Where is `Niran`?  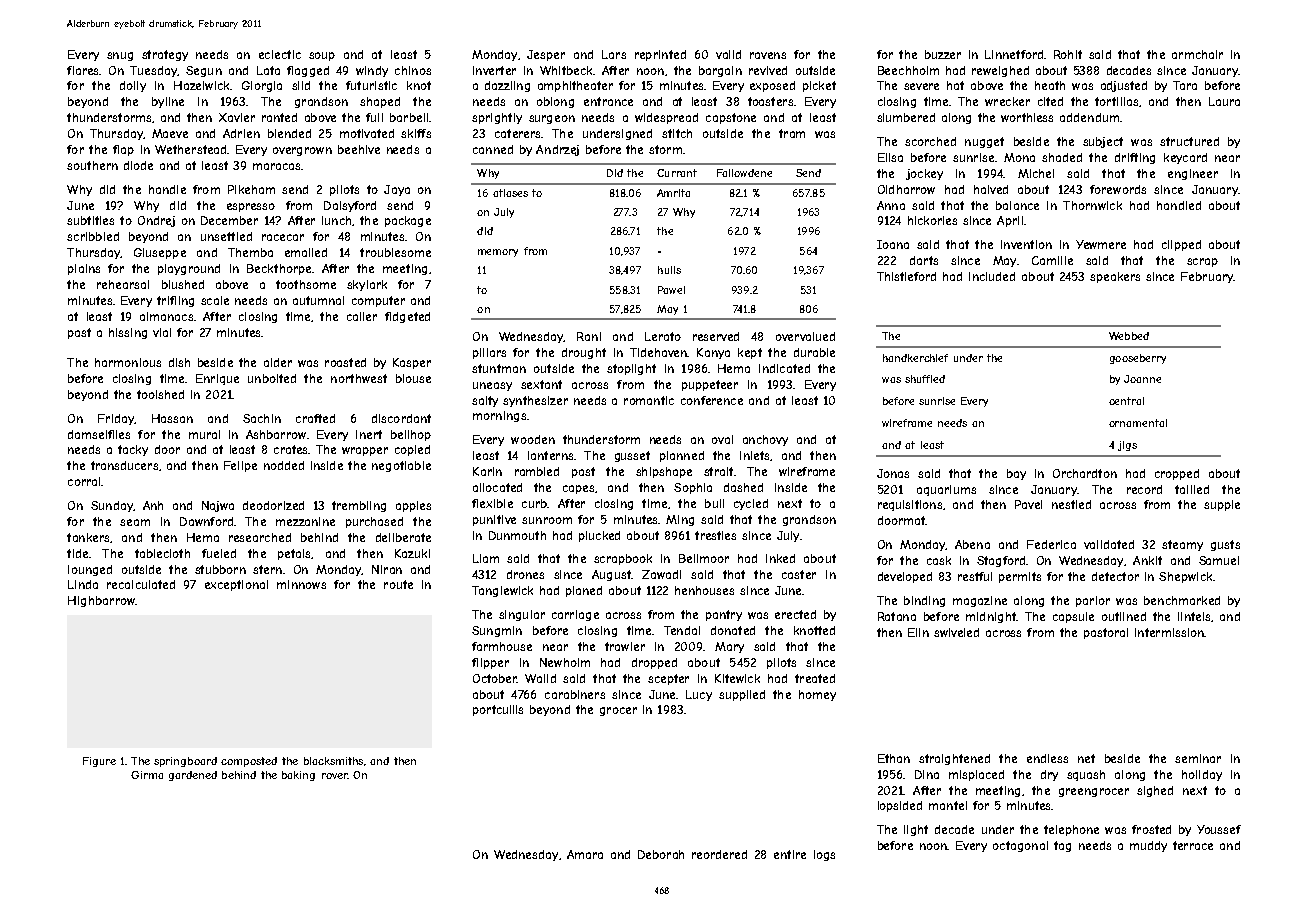
Niran is located at coordinates (387, 569).
